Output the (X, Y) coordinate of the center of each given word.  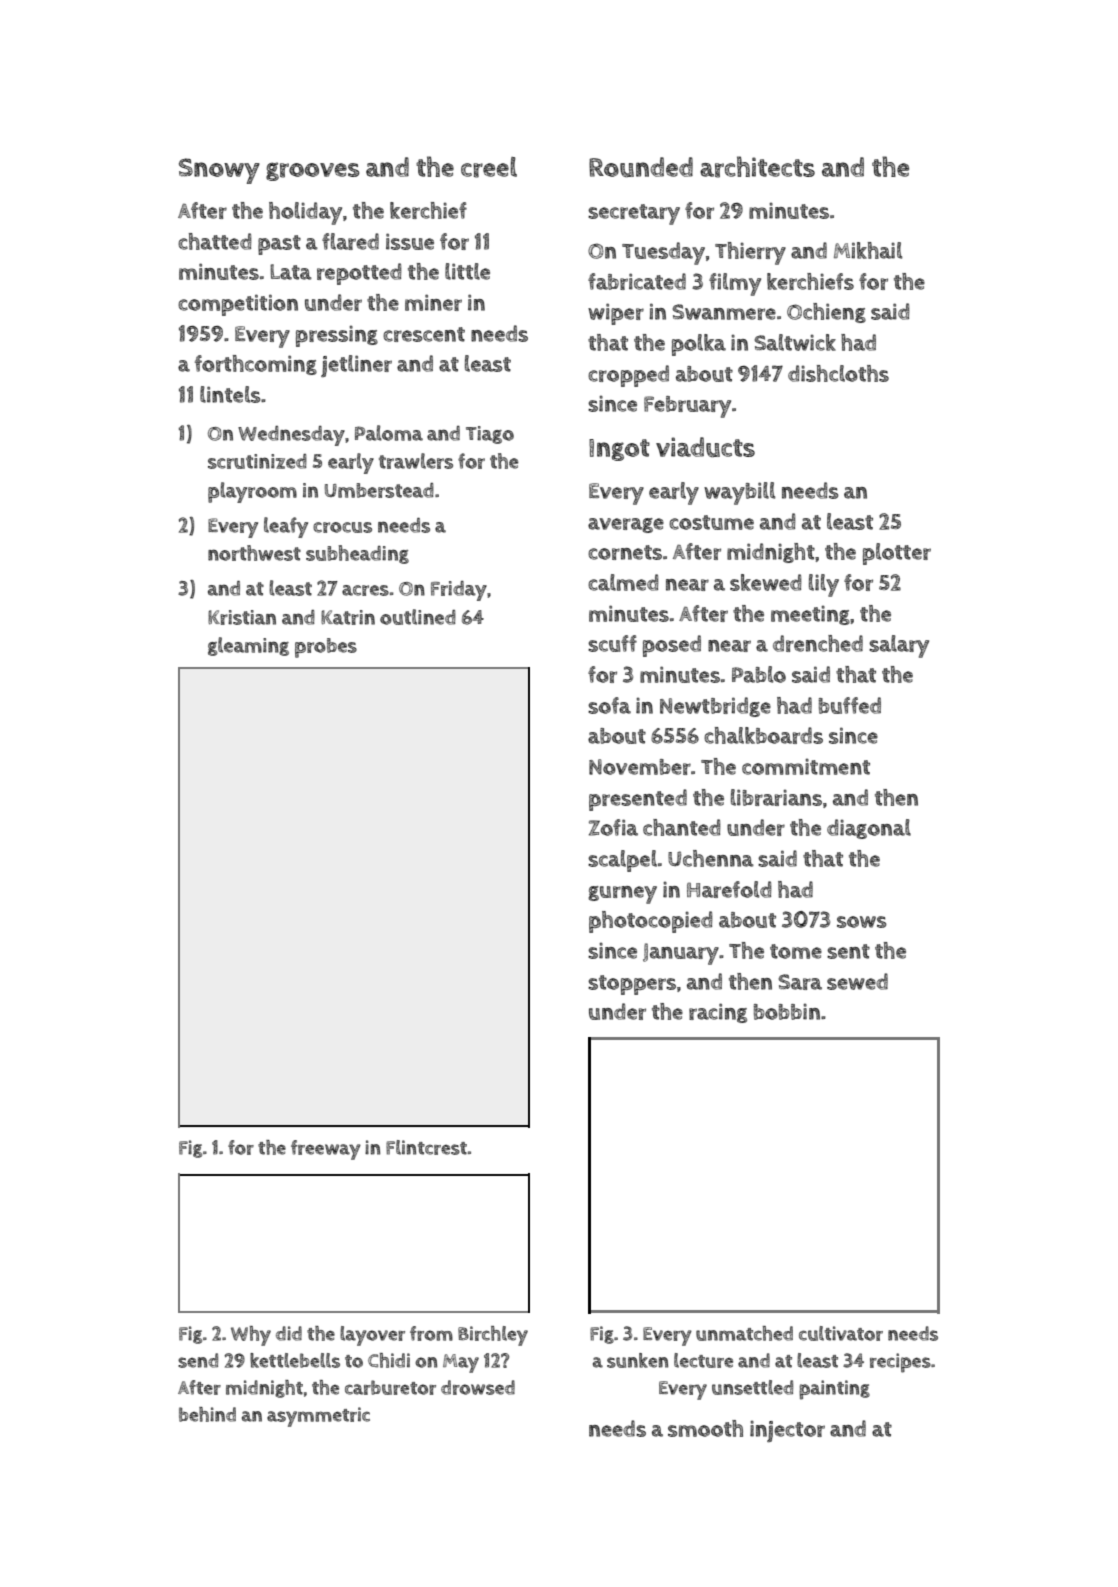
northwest (254, 553)
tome (796, 951)
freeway (326, 1150)
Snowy (219, 171)
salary (899, 646)
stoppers (632, 985)
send (198, 1360)
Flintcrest (426, 1147)
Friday (459, 591)
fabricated (637, 281)
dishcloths (838, 373)
